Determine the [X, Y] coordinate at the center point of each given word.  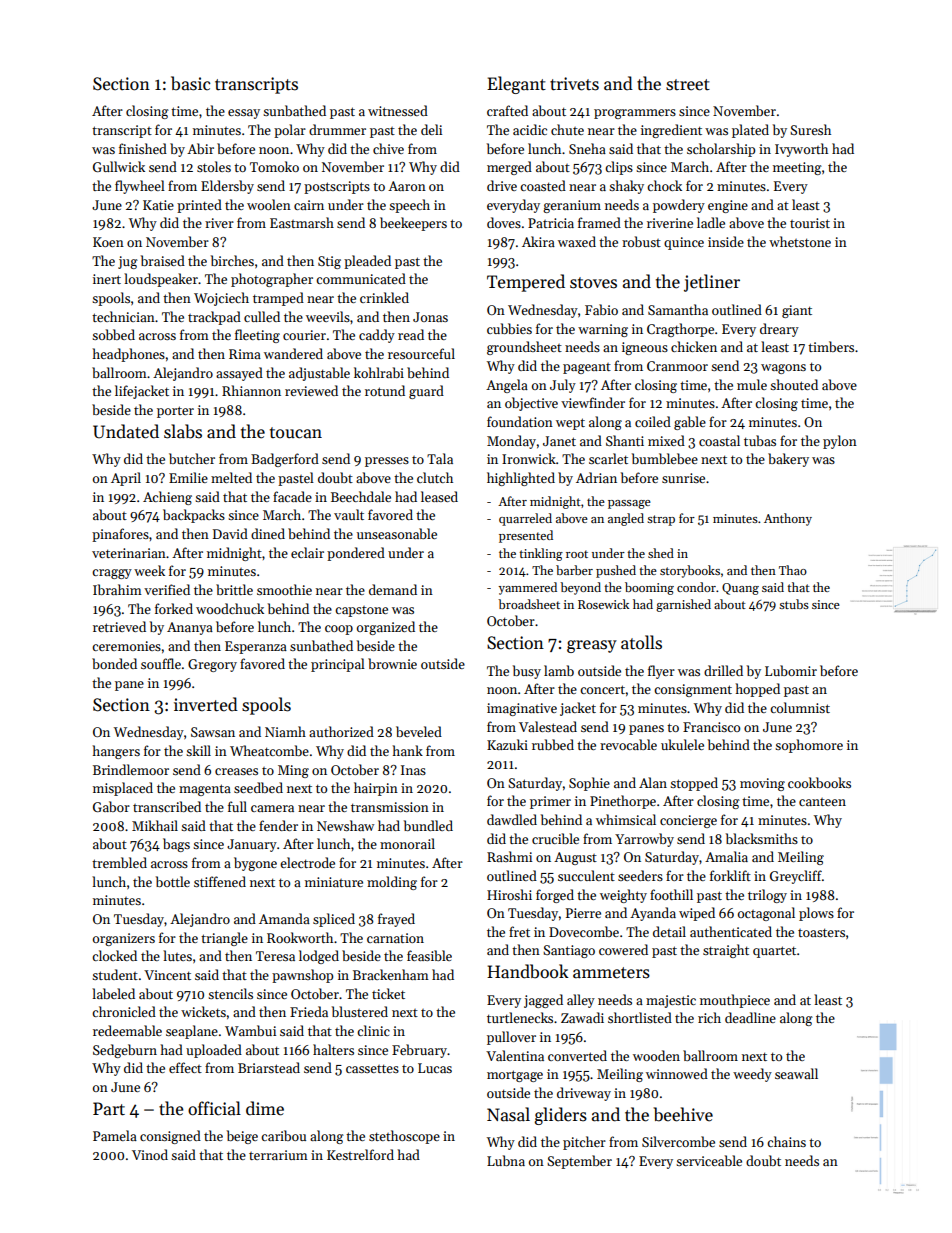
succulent [586, 875]
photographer [272, 280]
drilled [723, 670]
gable [690, 423]
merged [509, 168]
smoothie [284, 589]
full [237, 806]
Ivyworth [801, 150]
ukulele [682, 744]
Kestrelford [360, 1154]
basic [190, 83]
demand [393, 589]
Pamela [115, 1135]
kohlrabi [379, 372]
